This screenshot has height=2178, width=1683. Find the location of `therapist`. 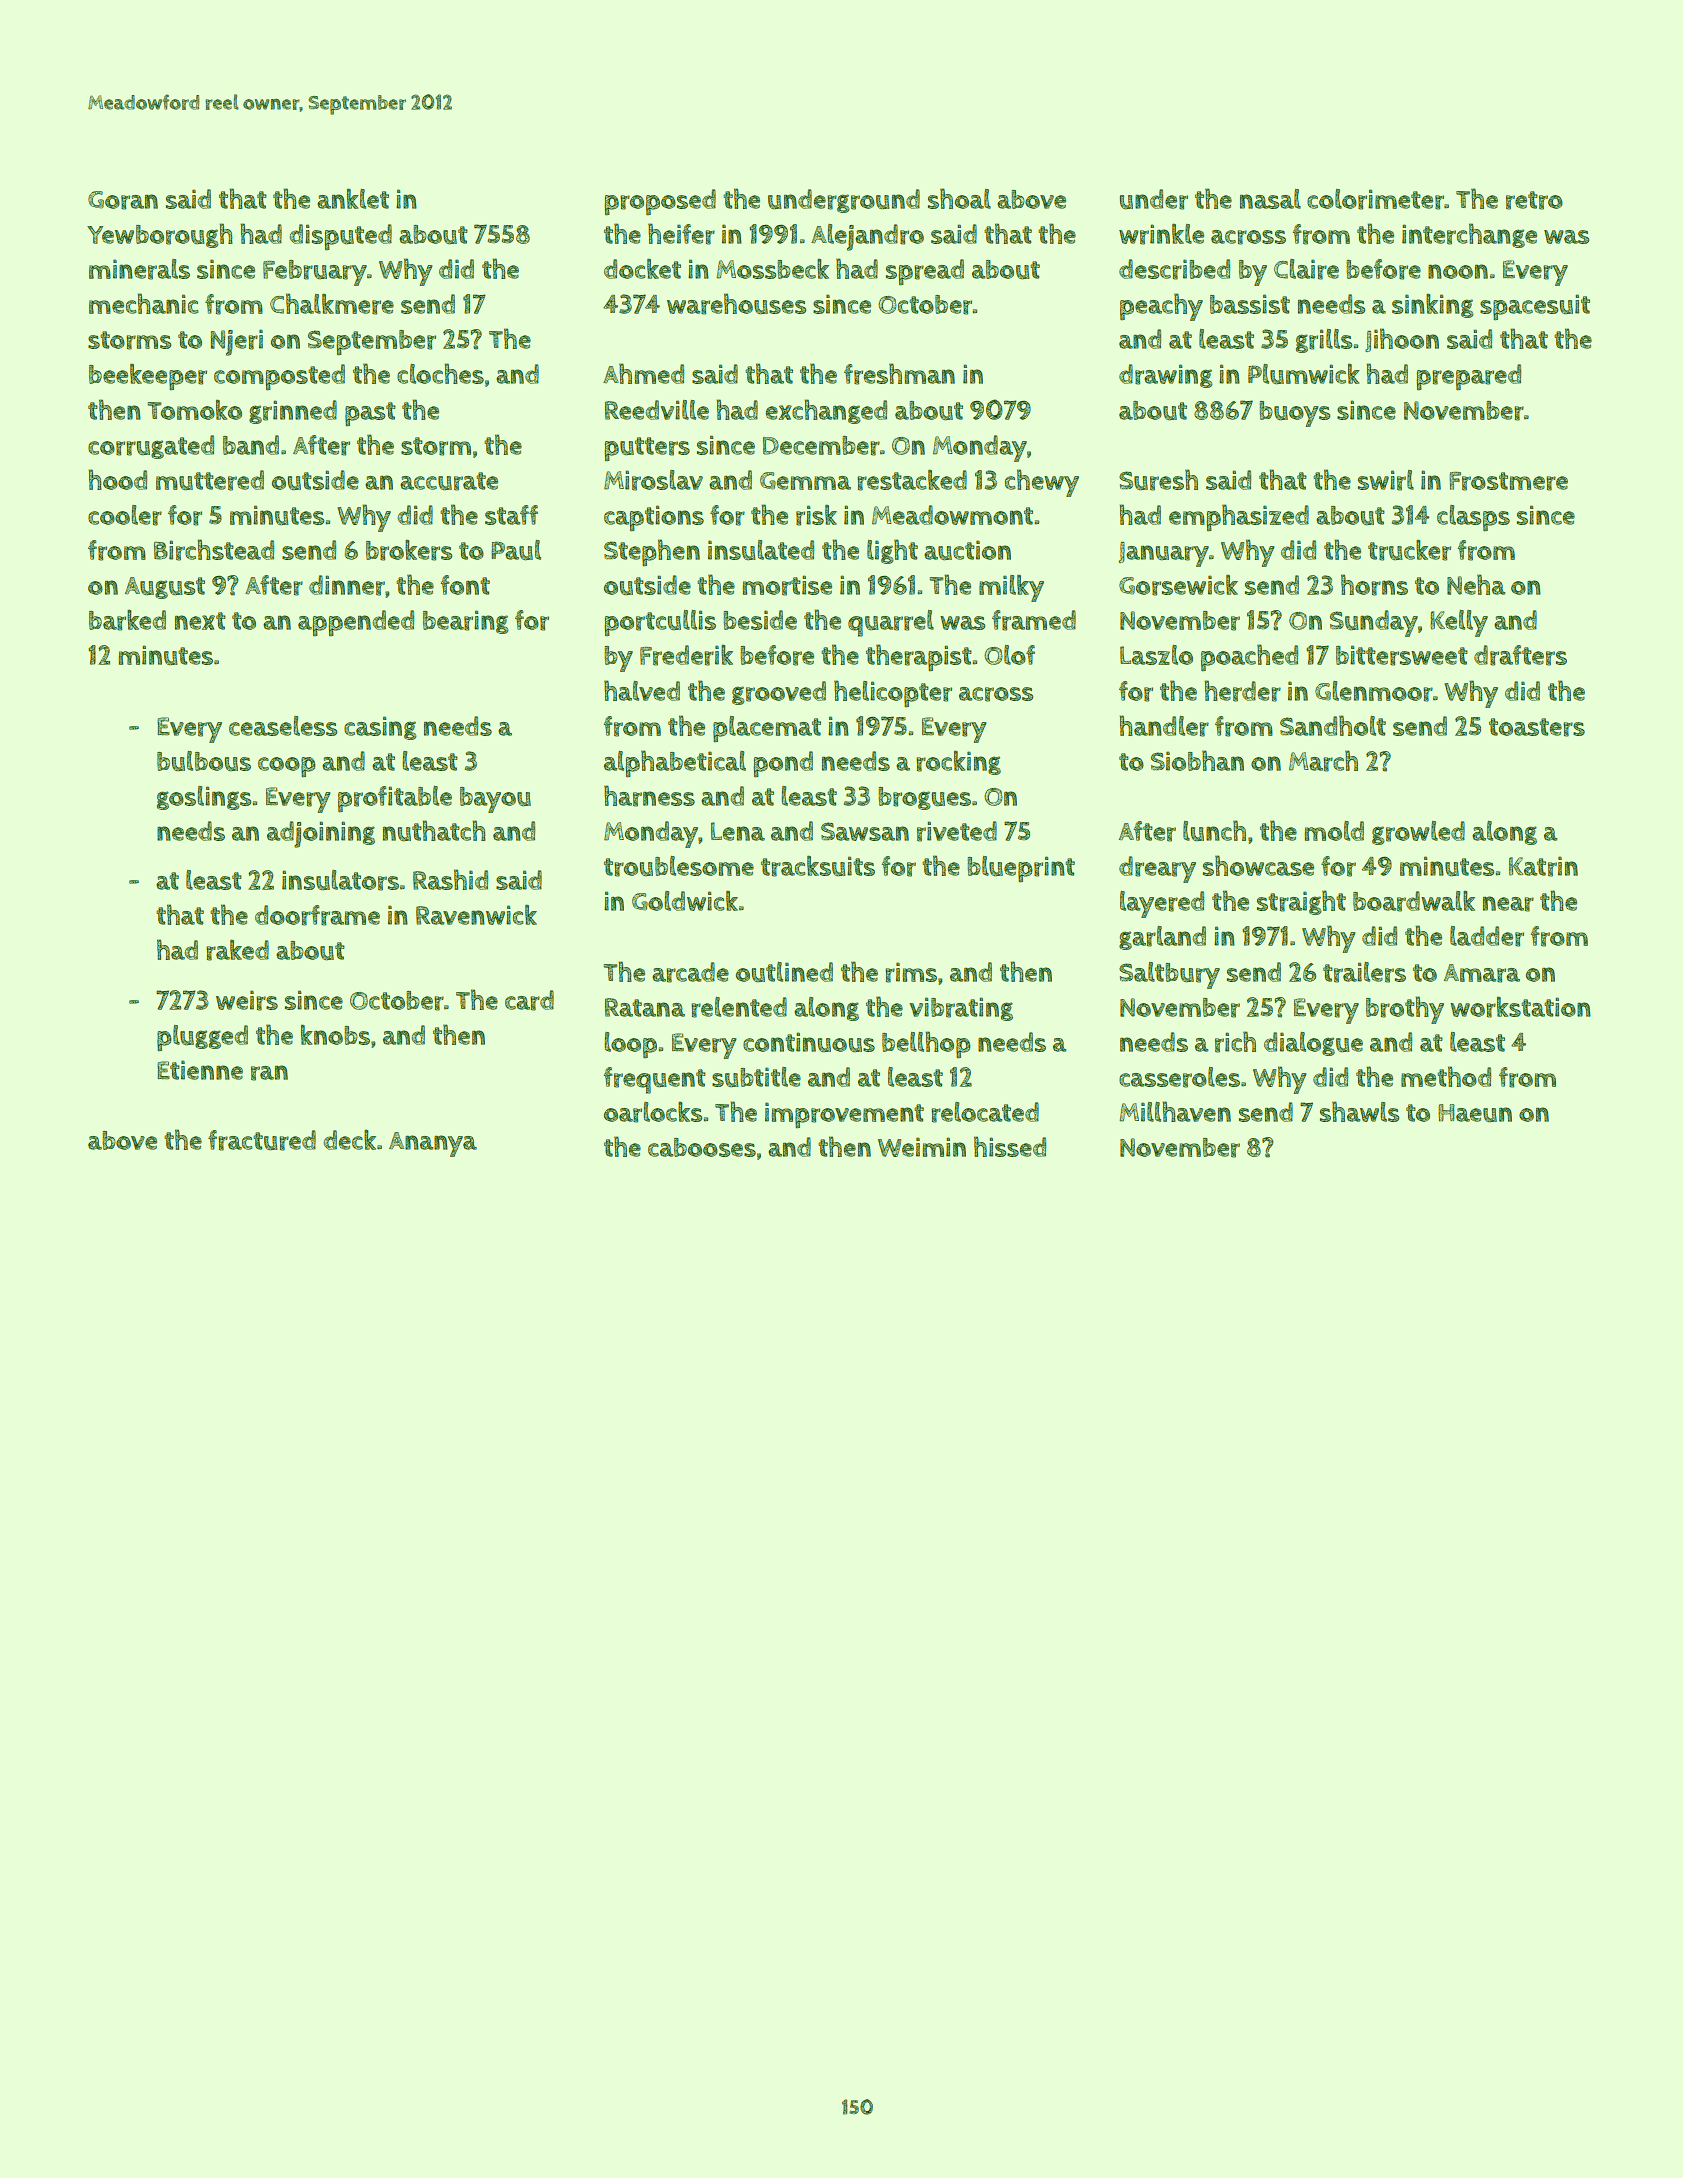

therapist is located at coordinates (919, 657).
